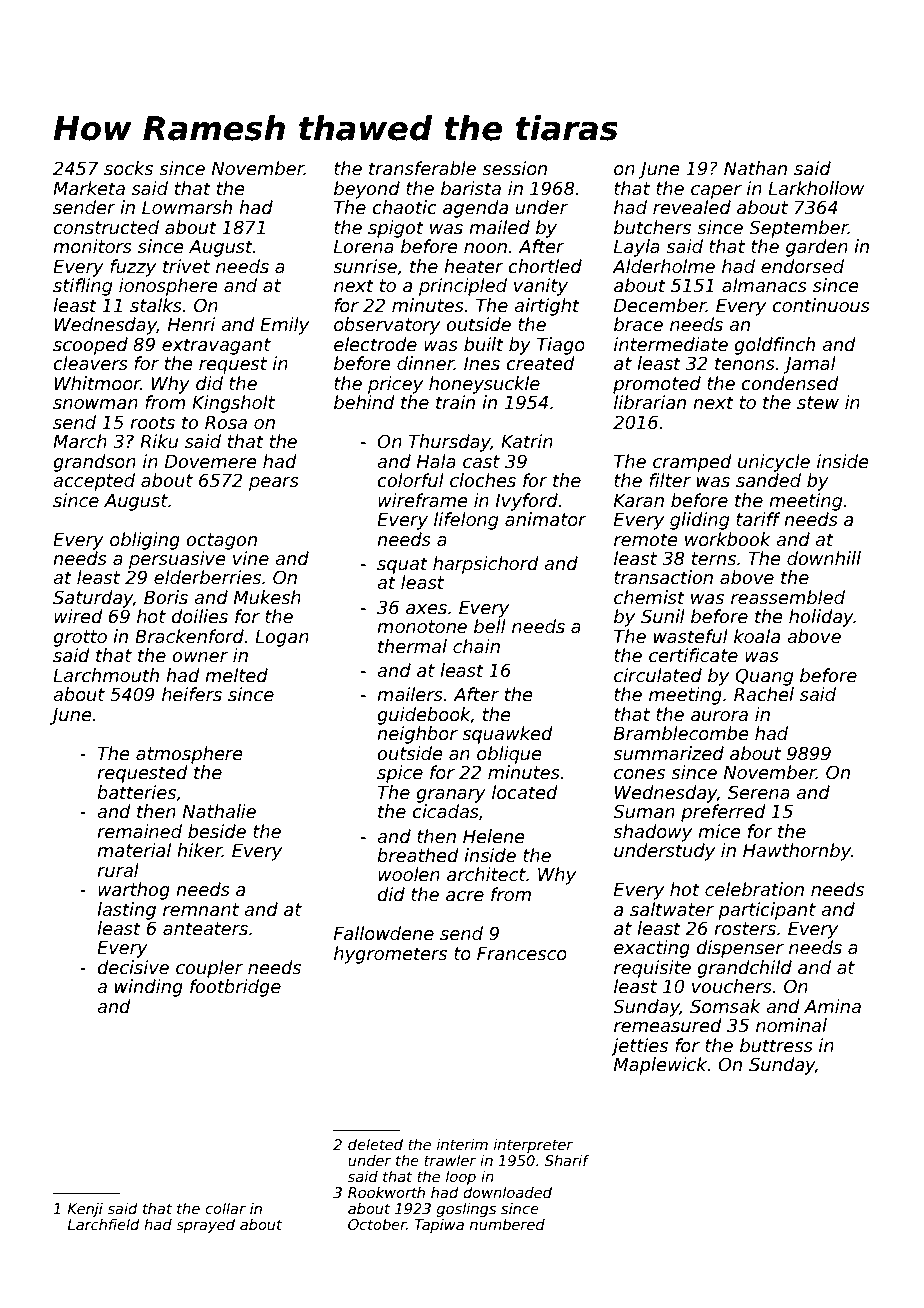 This document has width=924, height=1308. Describe the element at coordinates (776, 1045) in the document. I see `buttress` at that location.
